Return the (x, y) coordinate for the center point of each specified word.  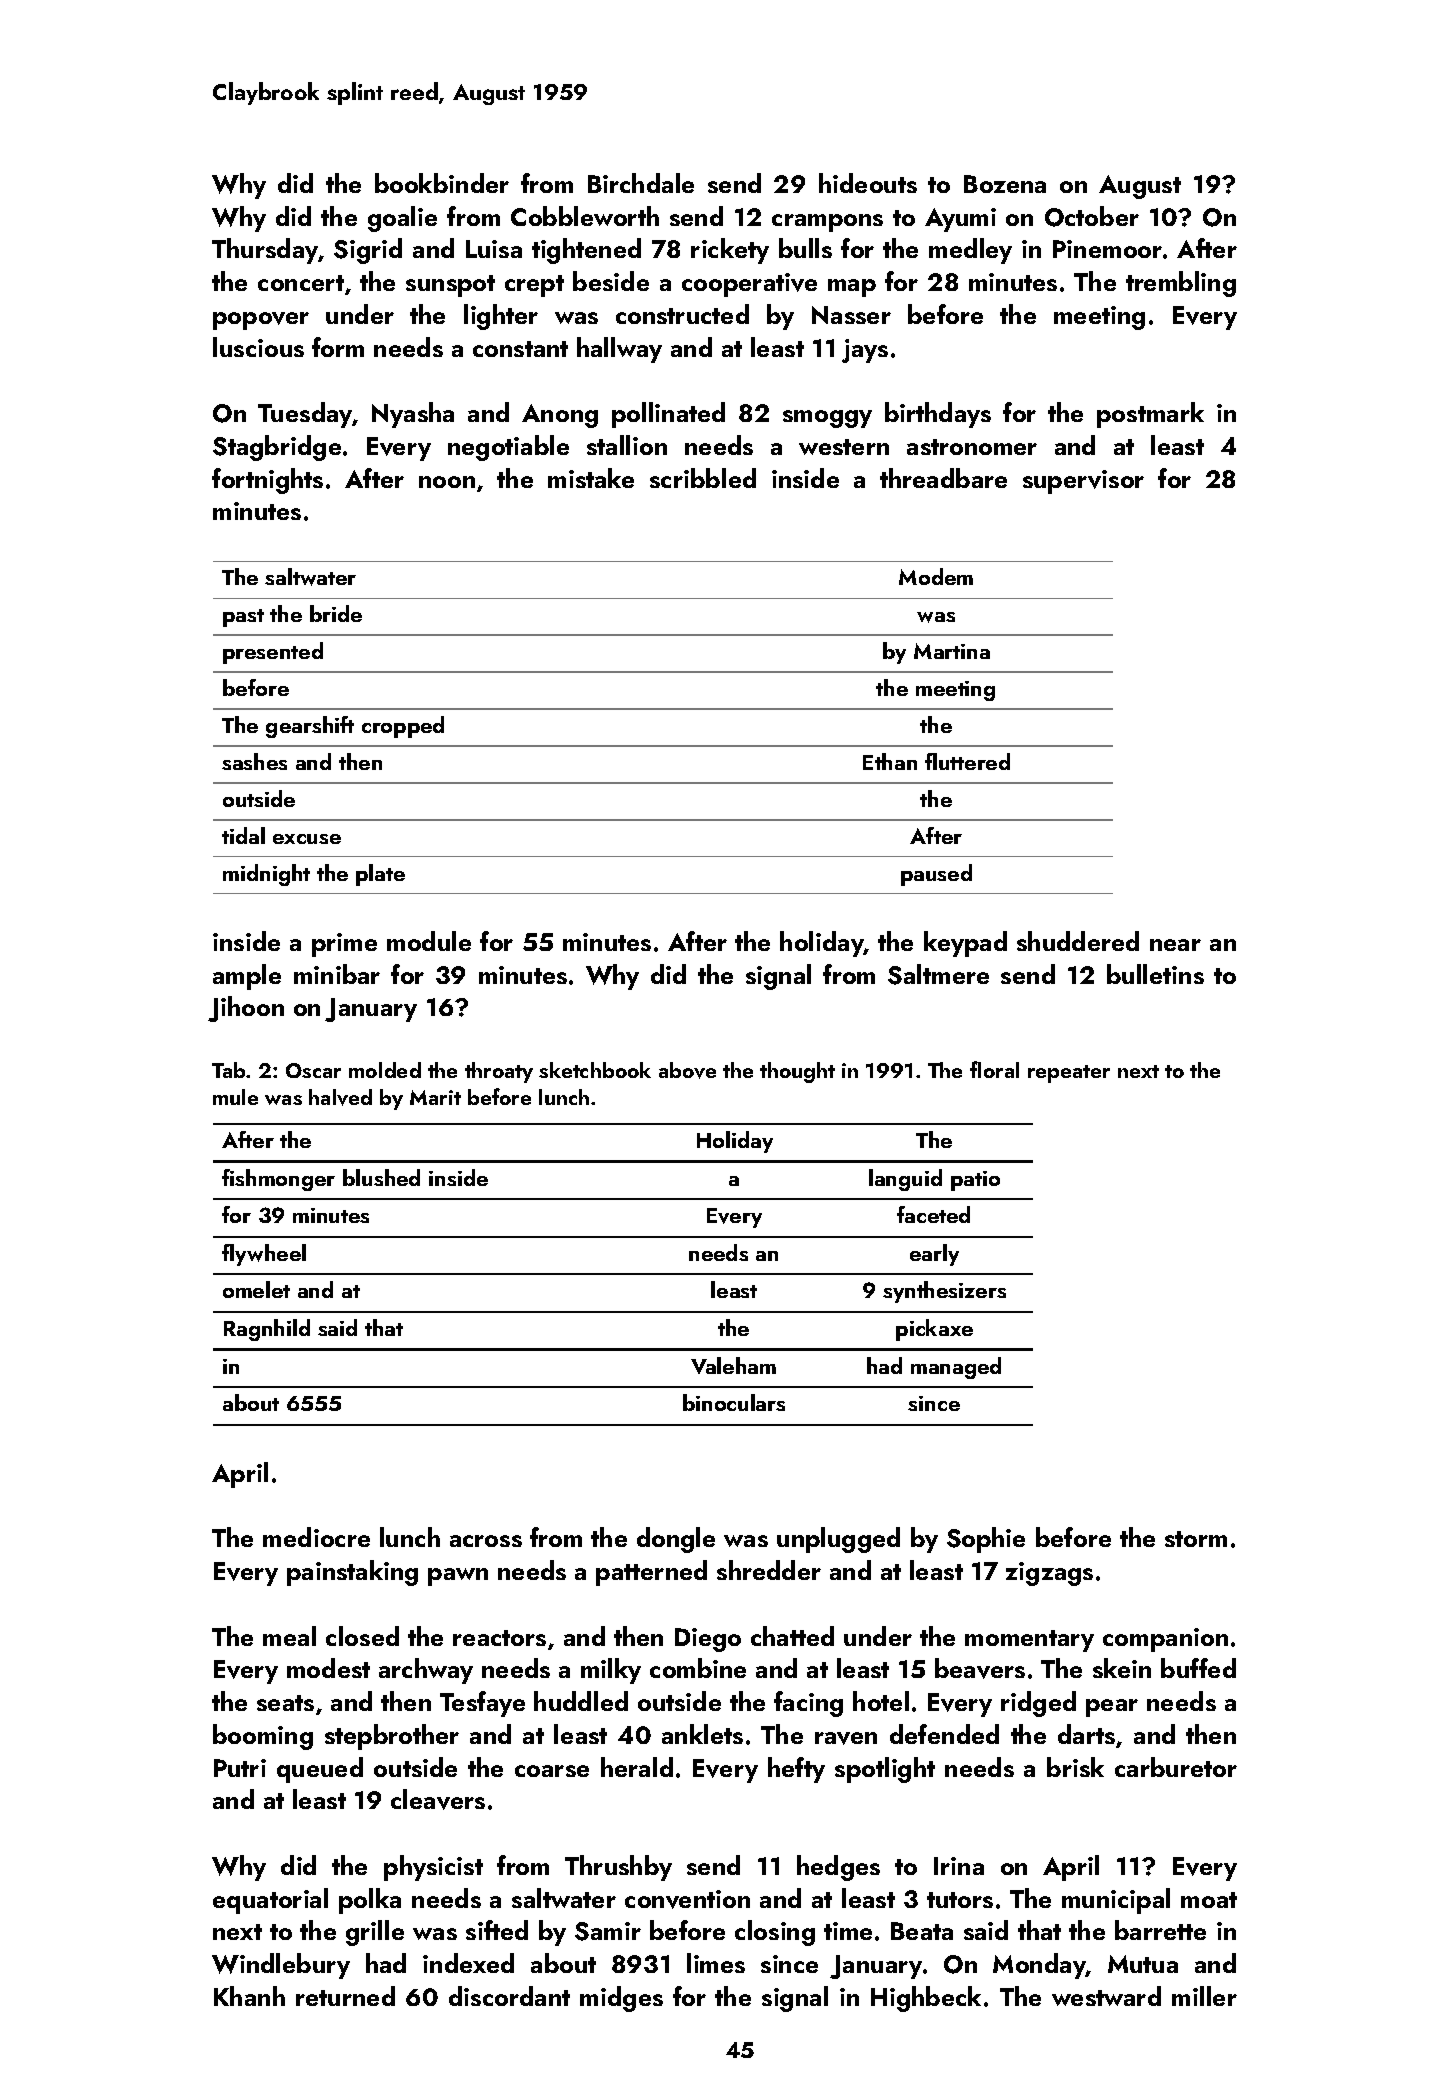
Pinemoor (1107, 249)
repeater (1069, 1074)
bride (336, 613)
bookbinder (442, 183)
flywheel (264, 1255)
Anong (560, 416)
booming (263, 1737)
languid (905, 1180)
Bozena (1005, 184)
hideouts (868, 183)
